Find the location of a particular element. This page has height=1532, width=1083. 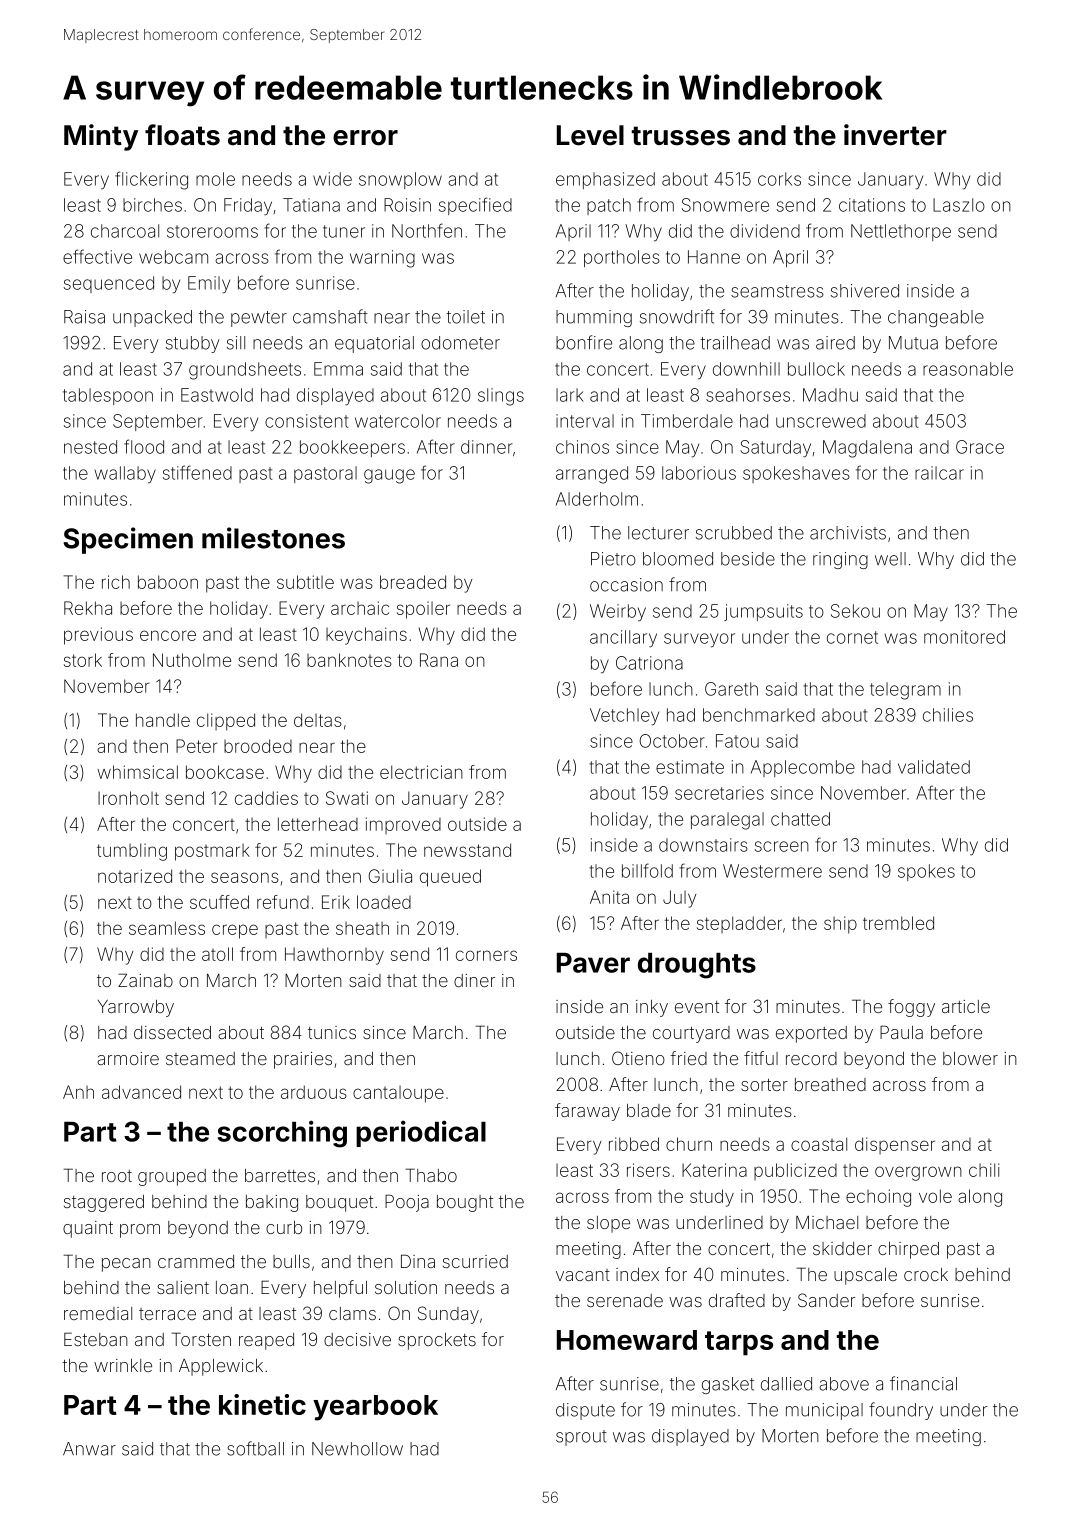

tunics is located at coordinates (332, 1032).
